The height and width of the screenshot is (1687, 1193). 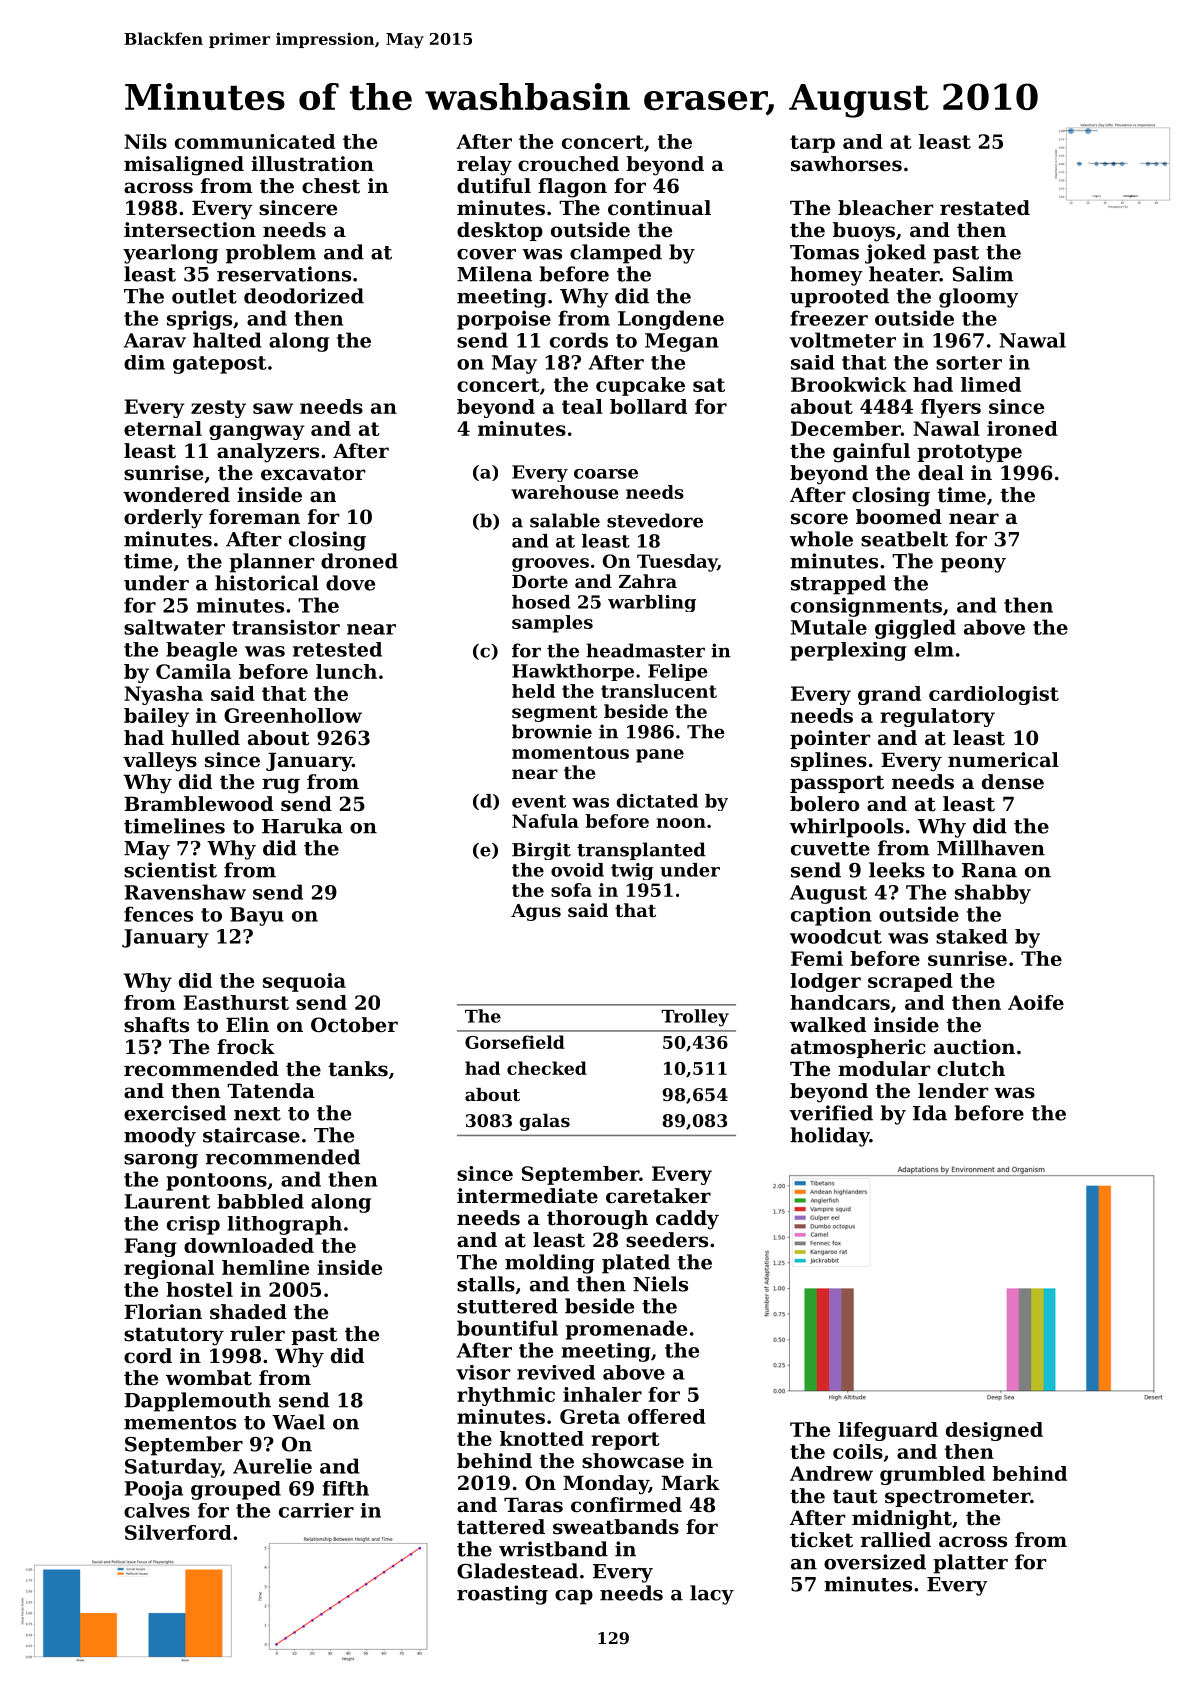 I want to click on shabby, so click(x=993, y=894).
